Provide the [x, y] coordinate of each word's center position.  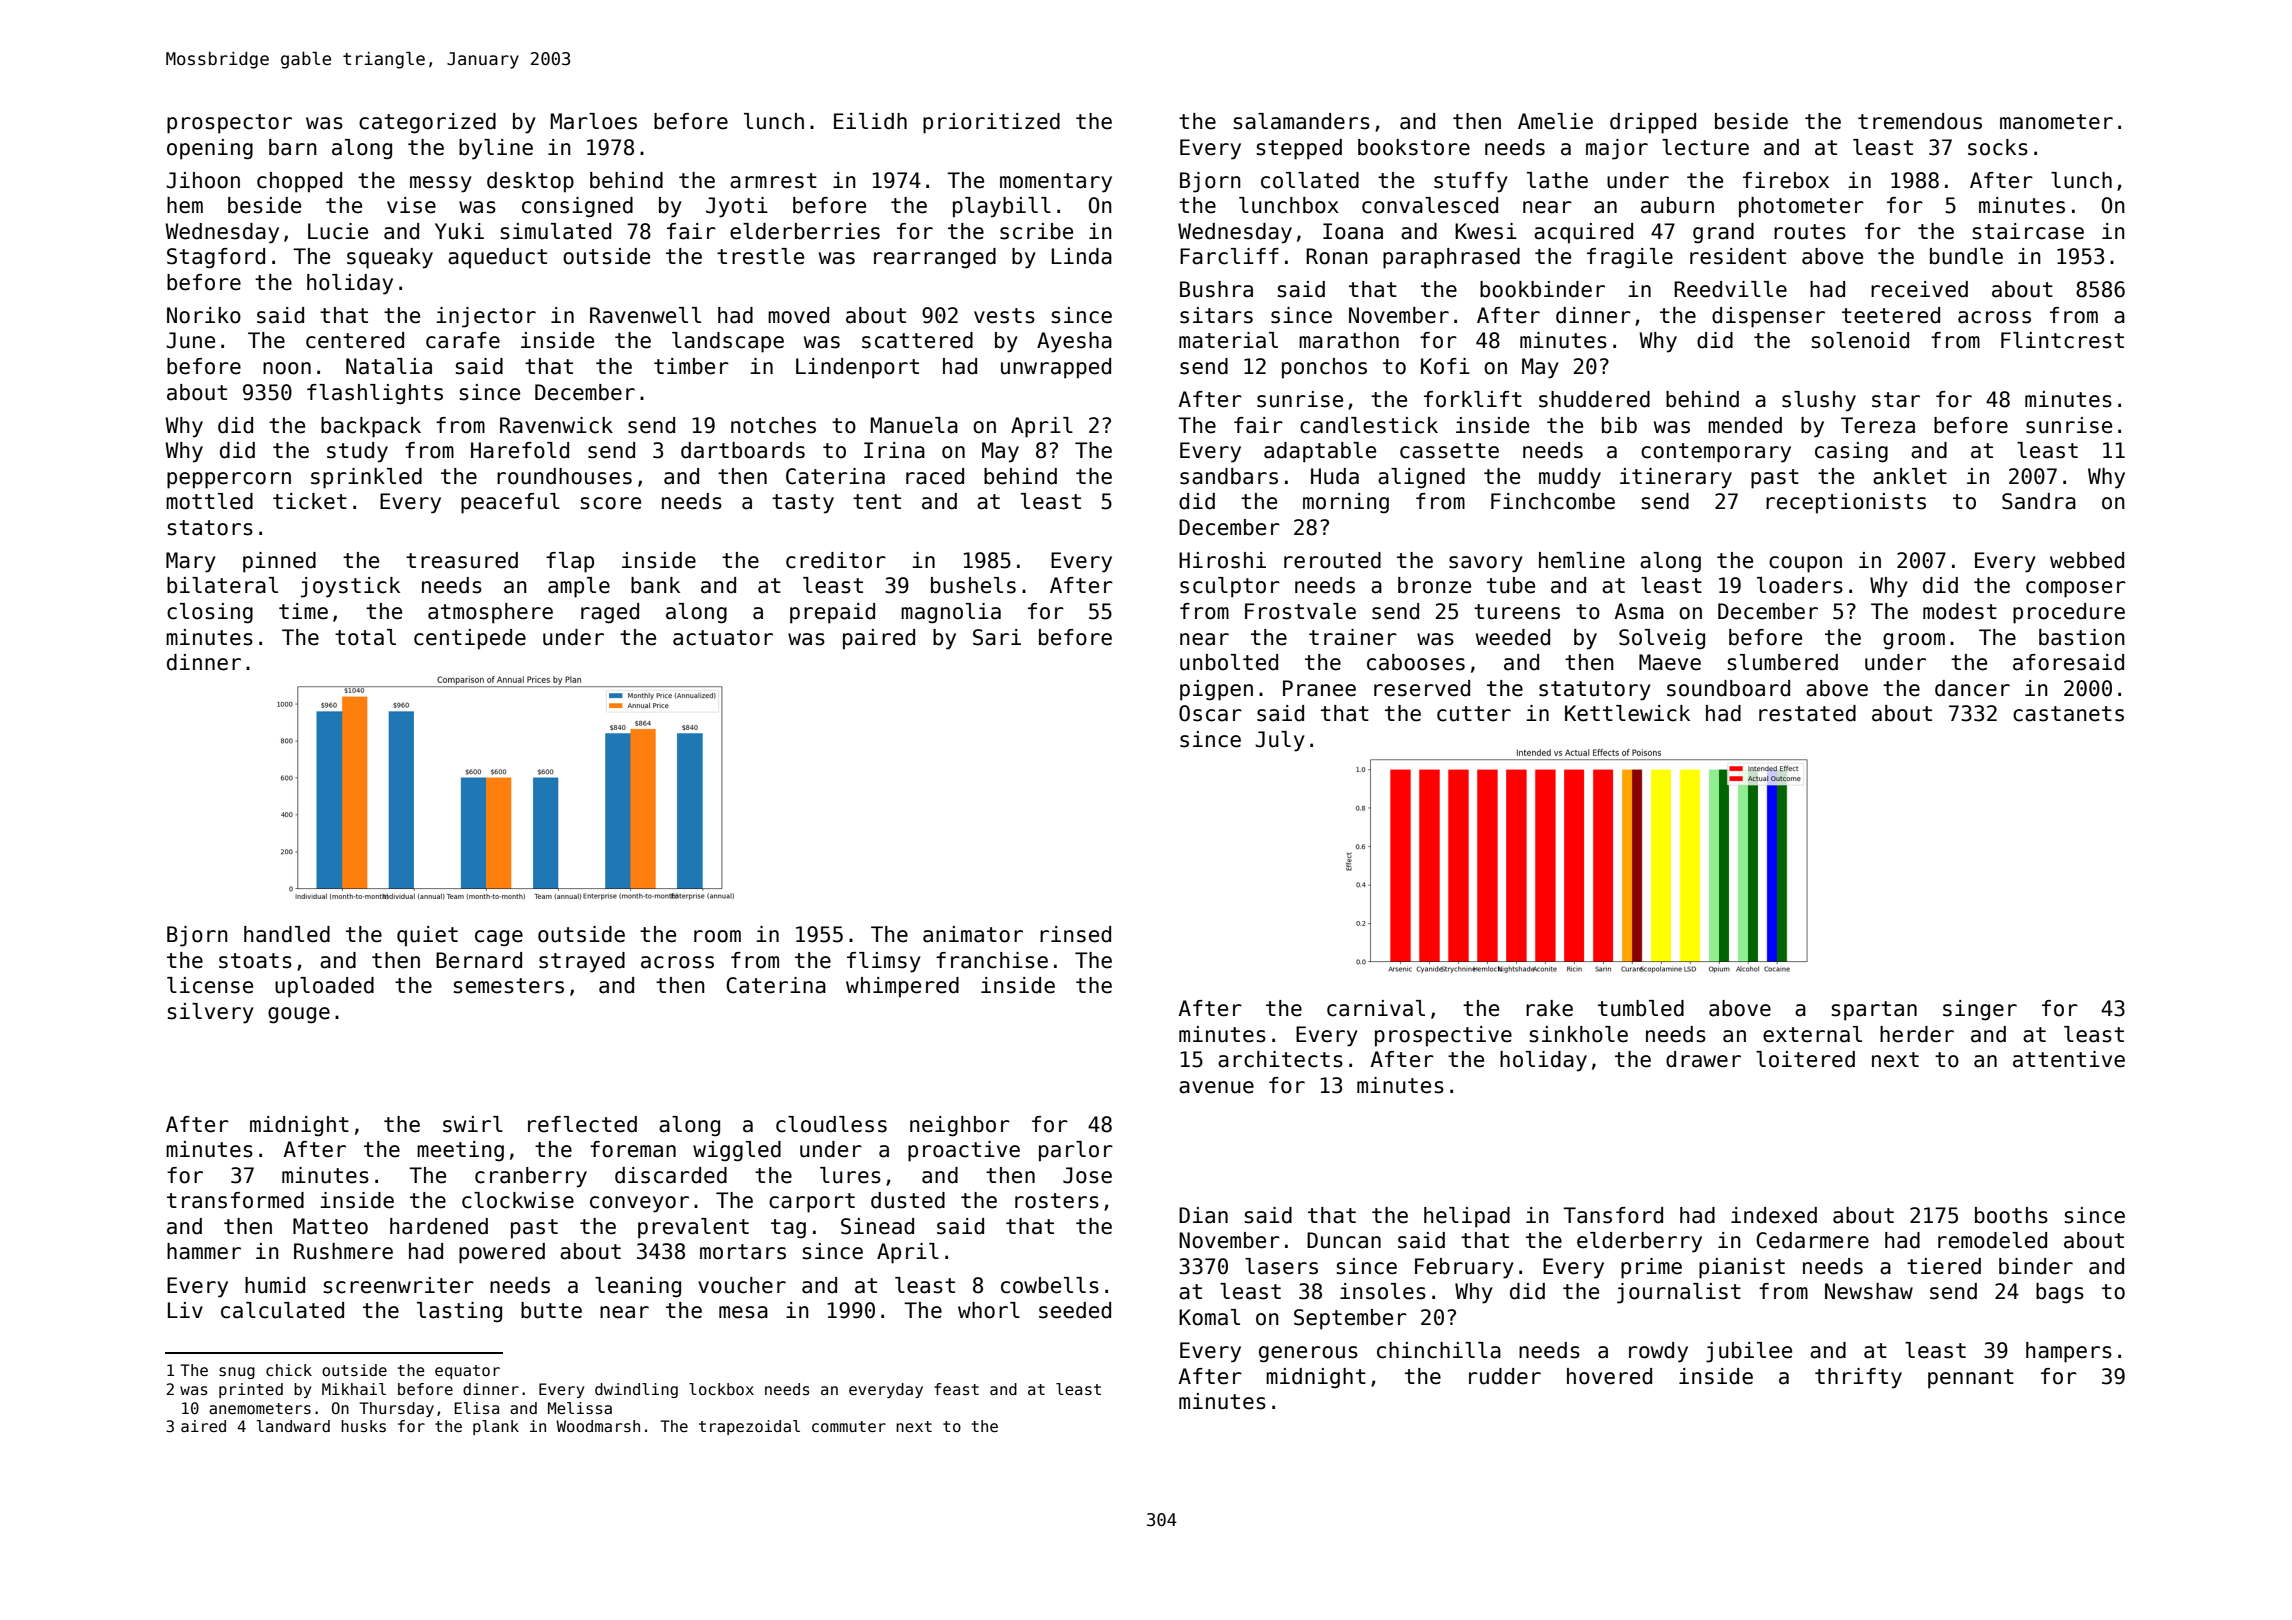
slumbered [1783, 662]
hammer [204, 1251]
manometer [2056, 122]
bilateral [222, 585]
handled [287, 934]
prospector [229, 124]
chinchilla [1439, 1350]
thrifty [1858, 1378]
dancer [1972, 688]
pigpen [1216, 690]
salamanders [1302, 121]
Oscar [1210, 713]
